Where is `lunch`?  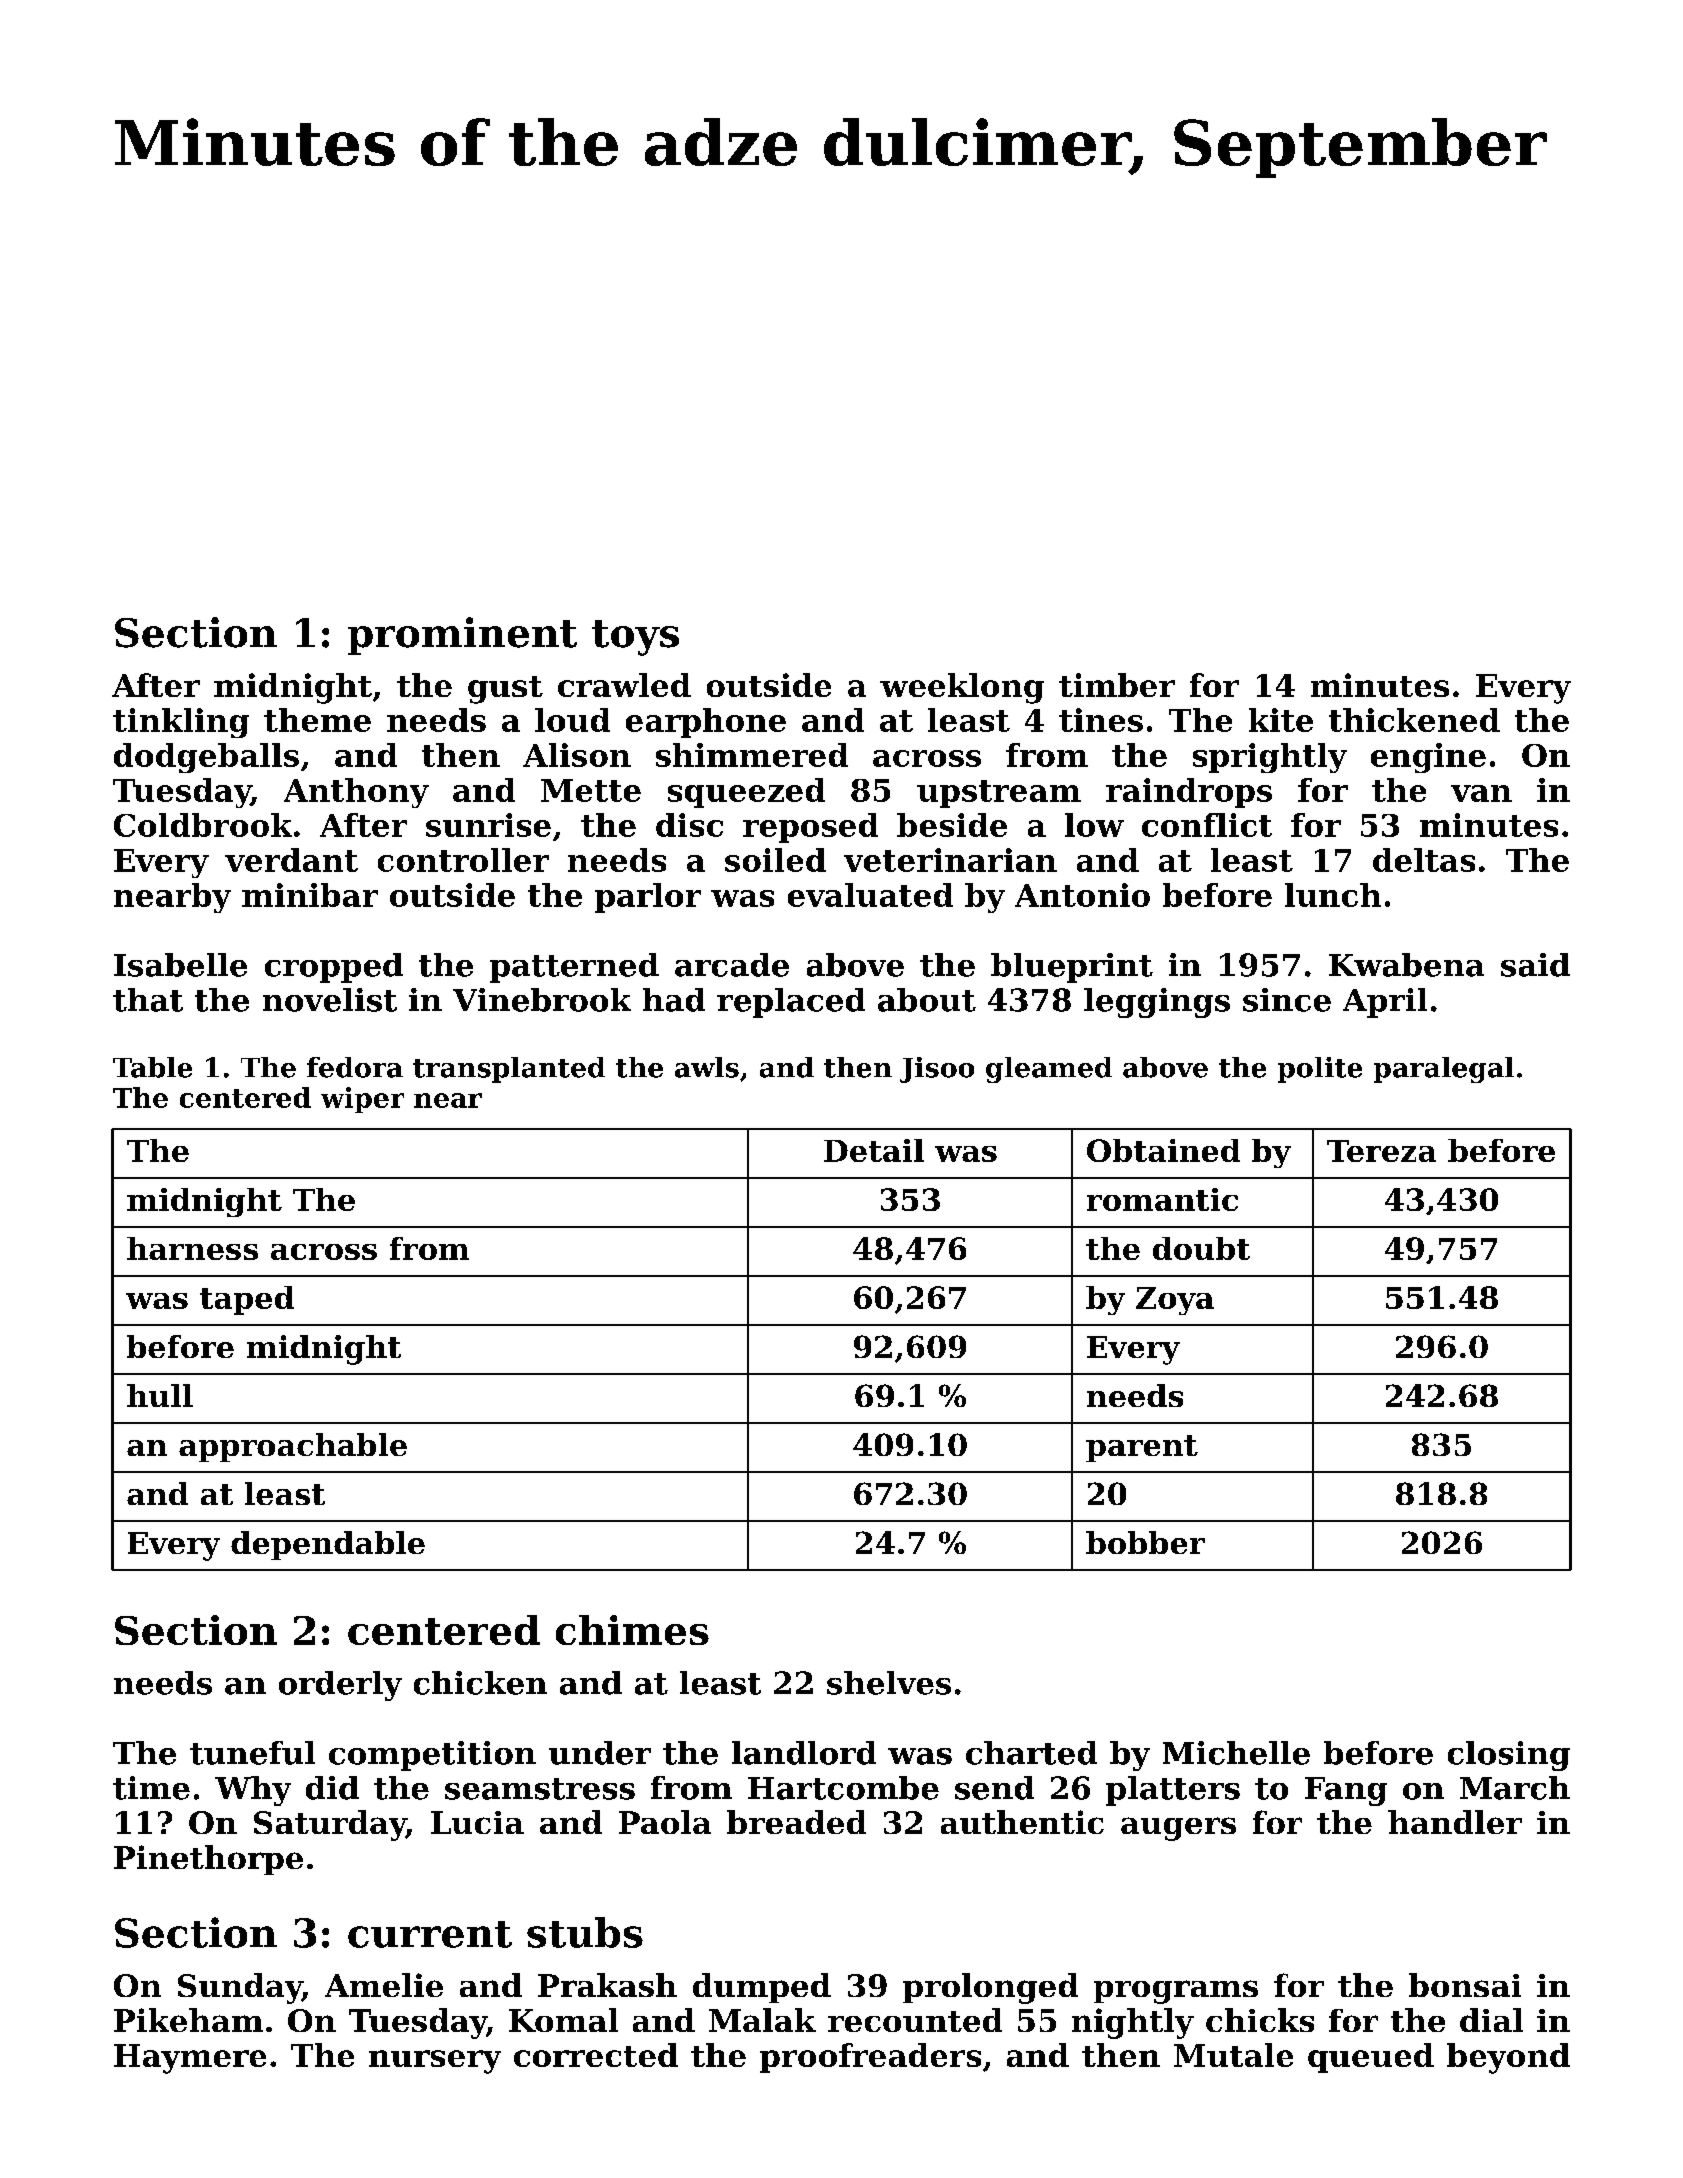 lunch is located at coordinates (1333, 895).
